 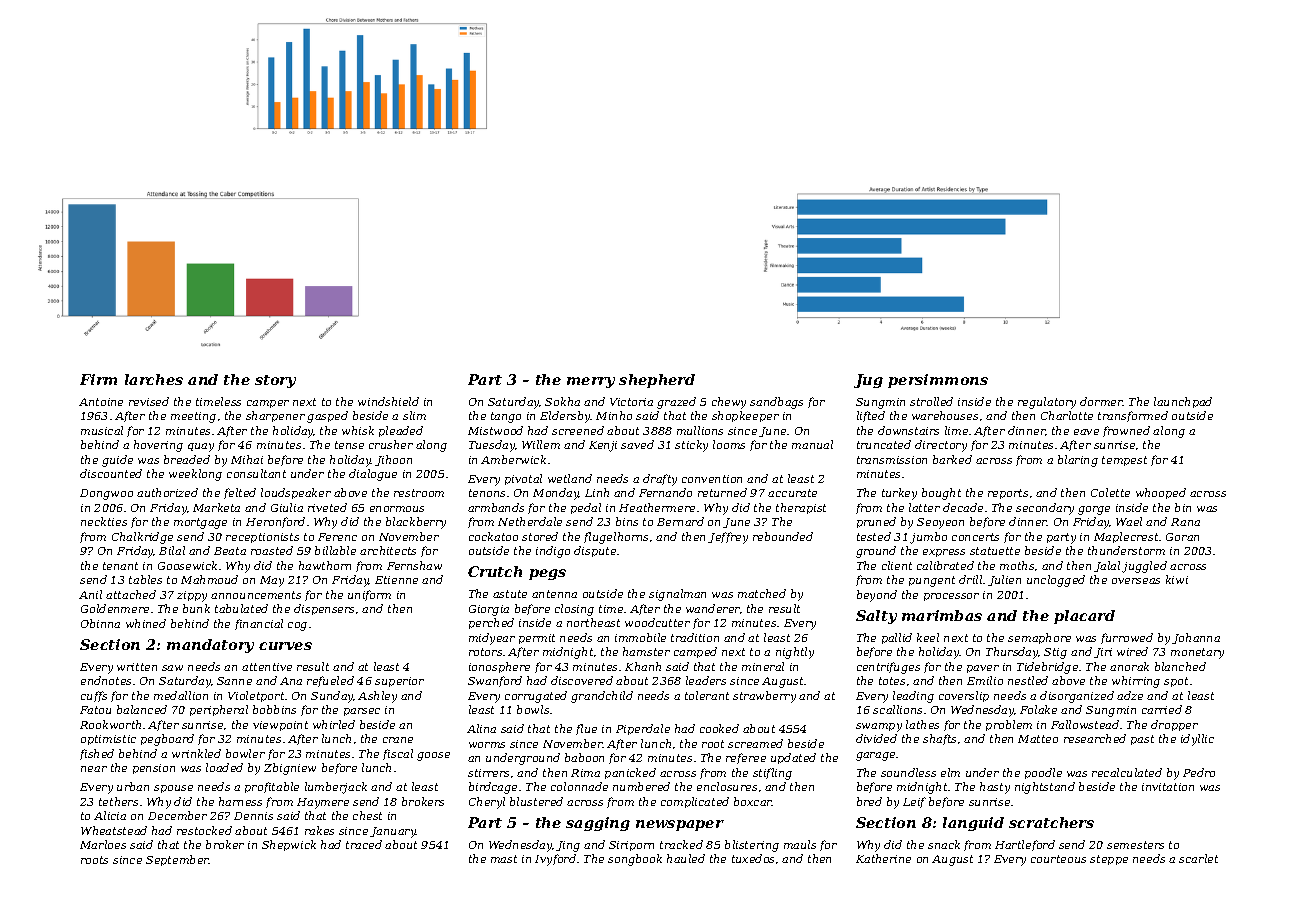 What do you see at coordinates (1183, 402) in the screenshot?
I see `launchpad` at bounding box center [1183, 402].
